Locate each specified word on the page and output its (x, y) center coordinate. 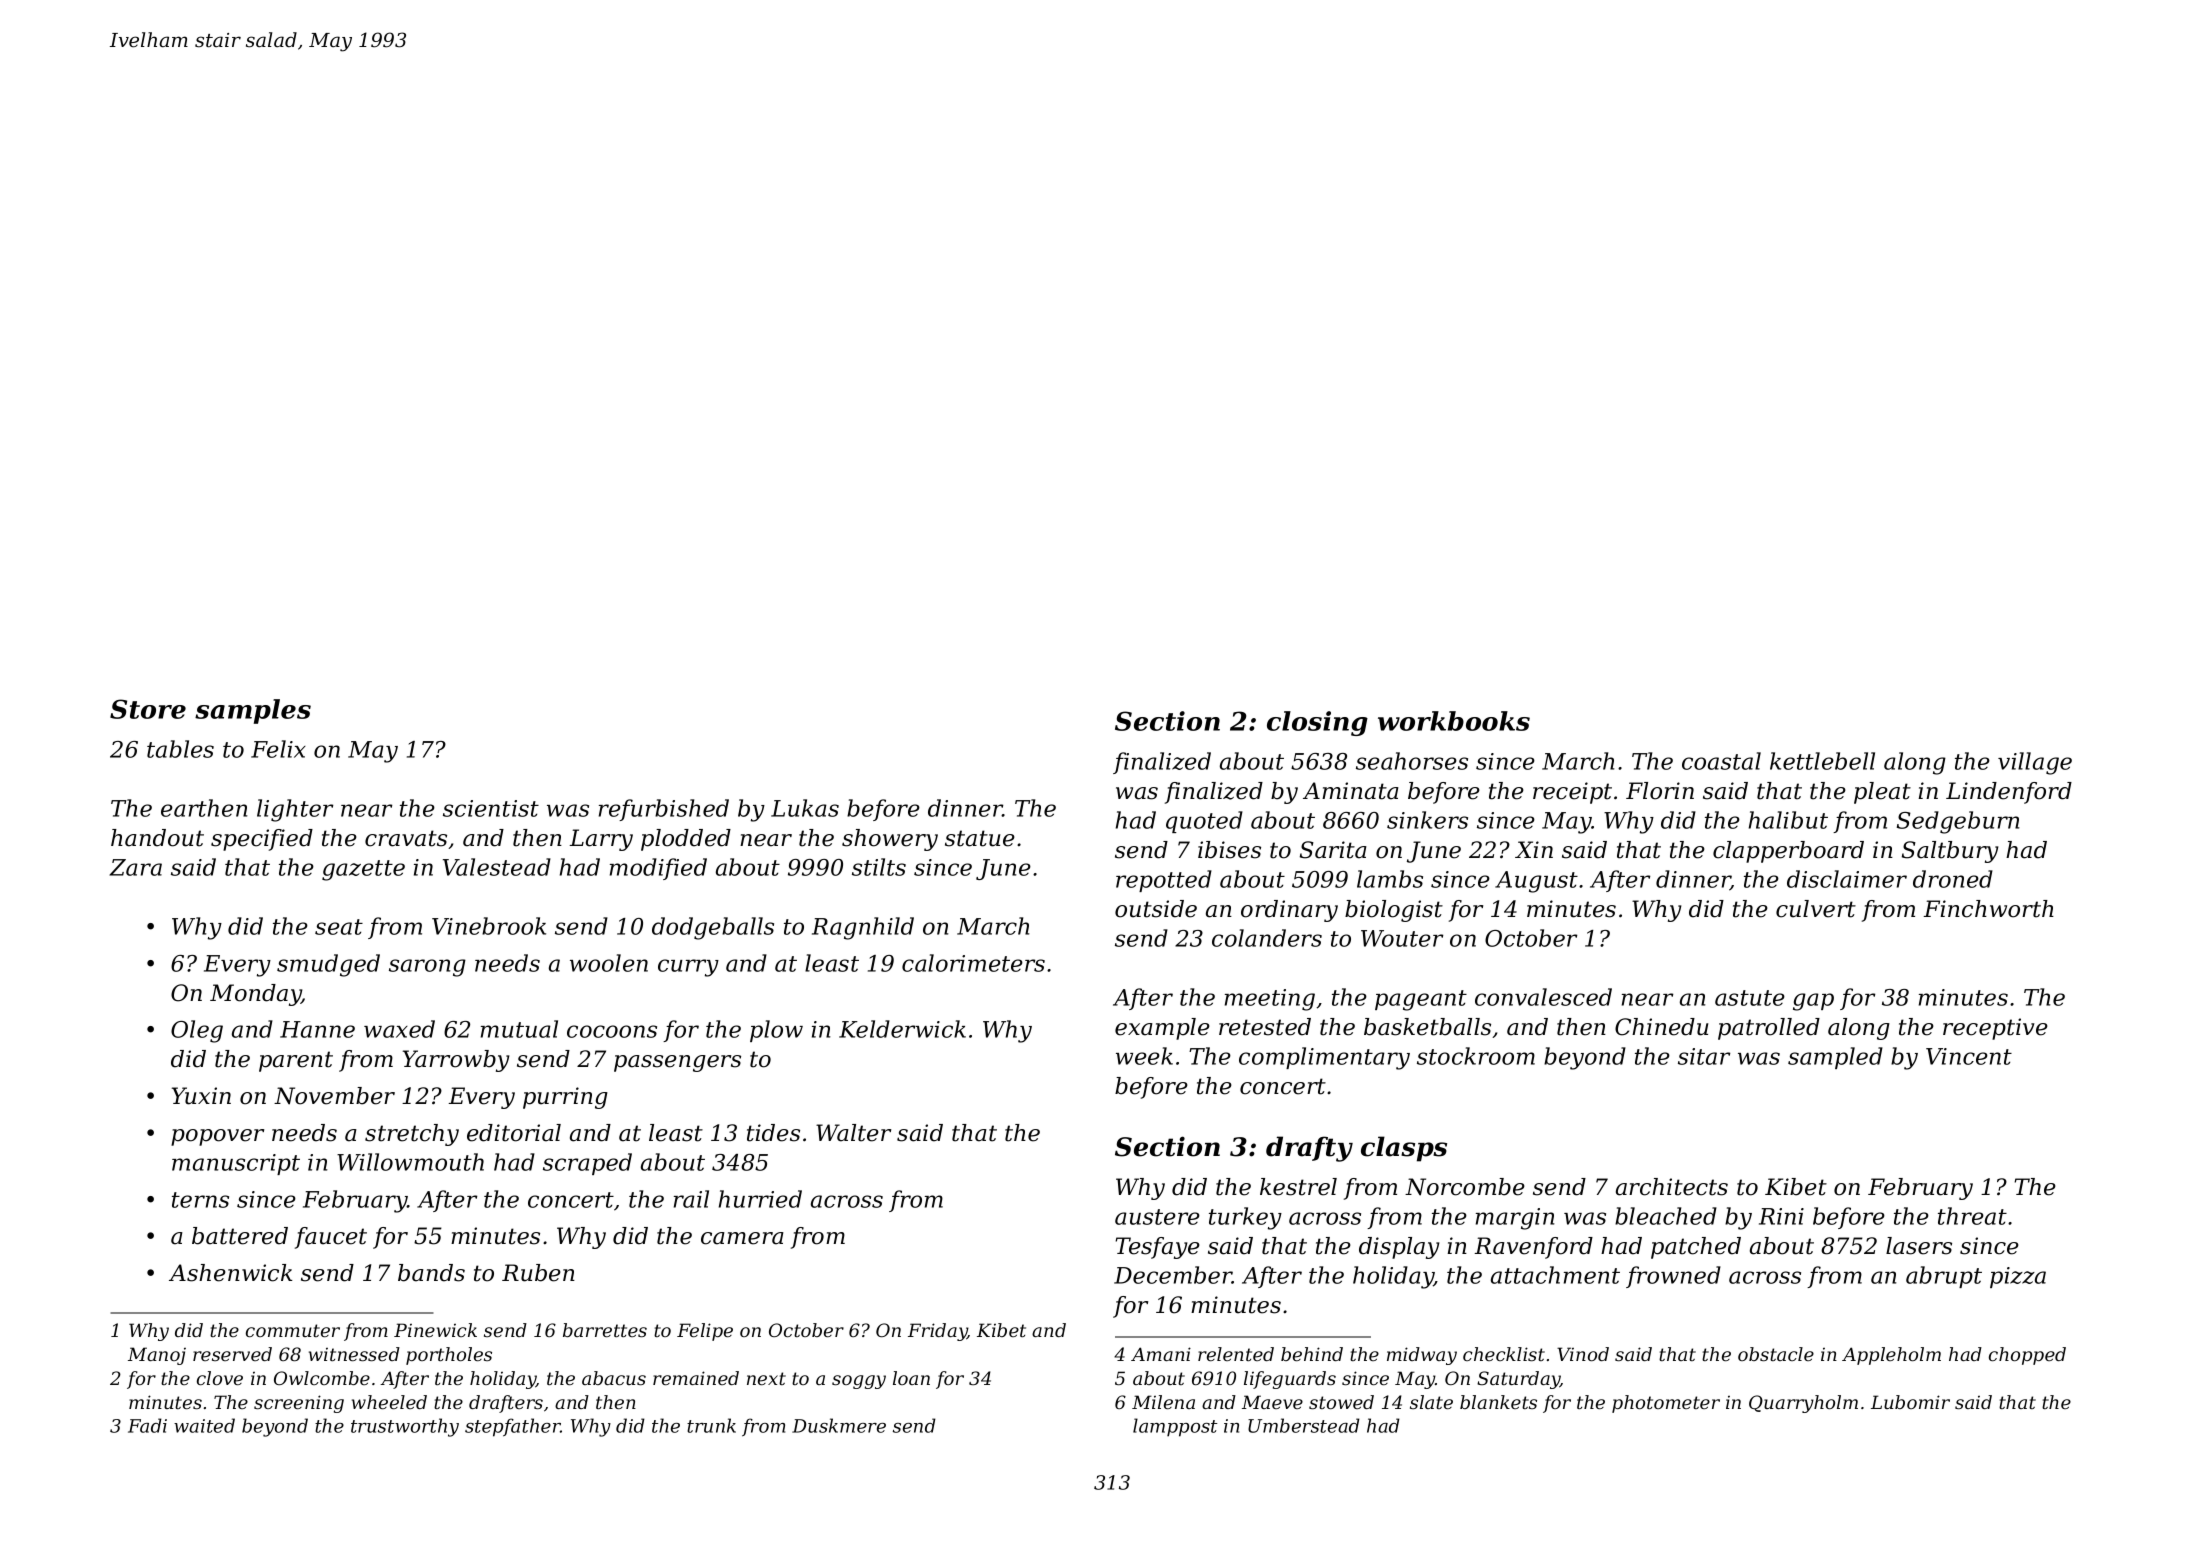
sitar (1704, 1056)
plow (776, 1031)
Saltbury (1950, 852)
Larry (601, 840)
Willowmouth (410, 1162)
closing (1317, 723)
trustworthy (405, 1427)
